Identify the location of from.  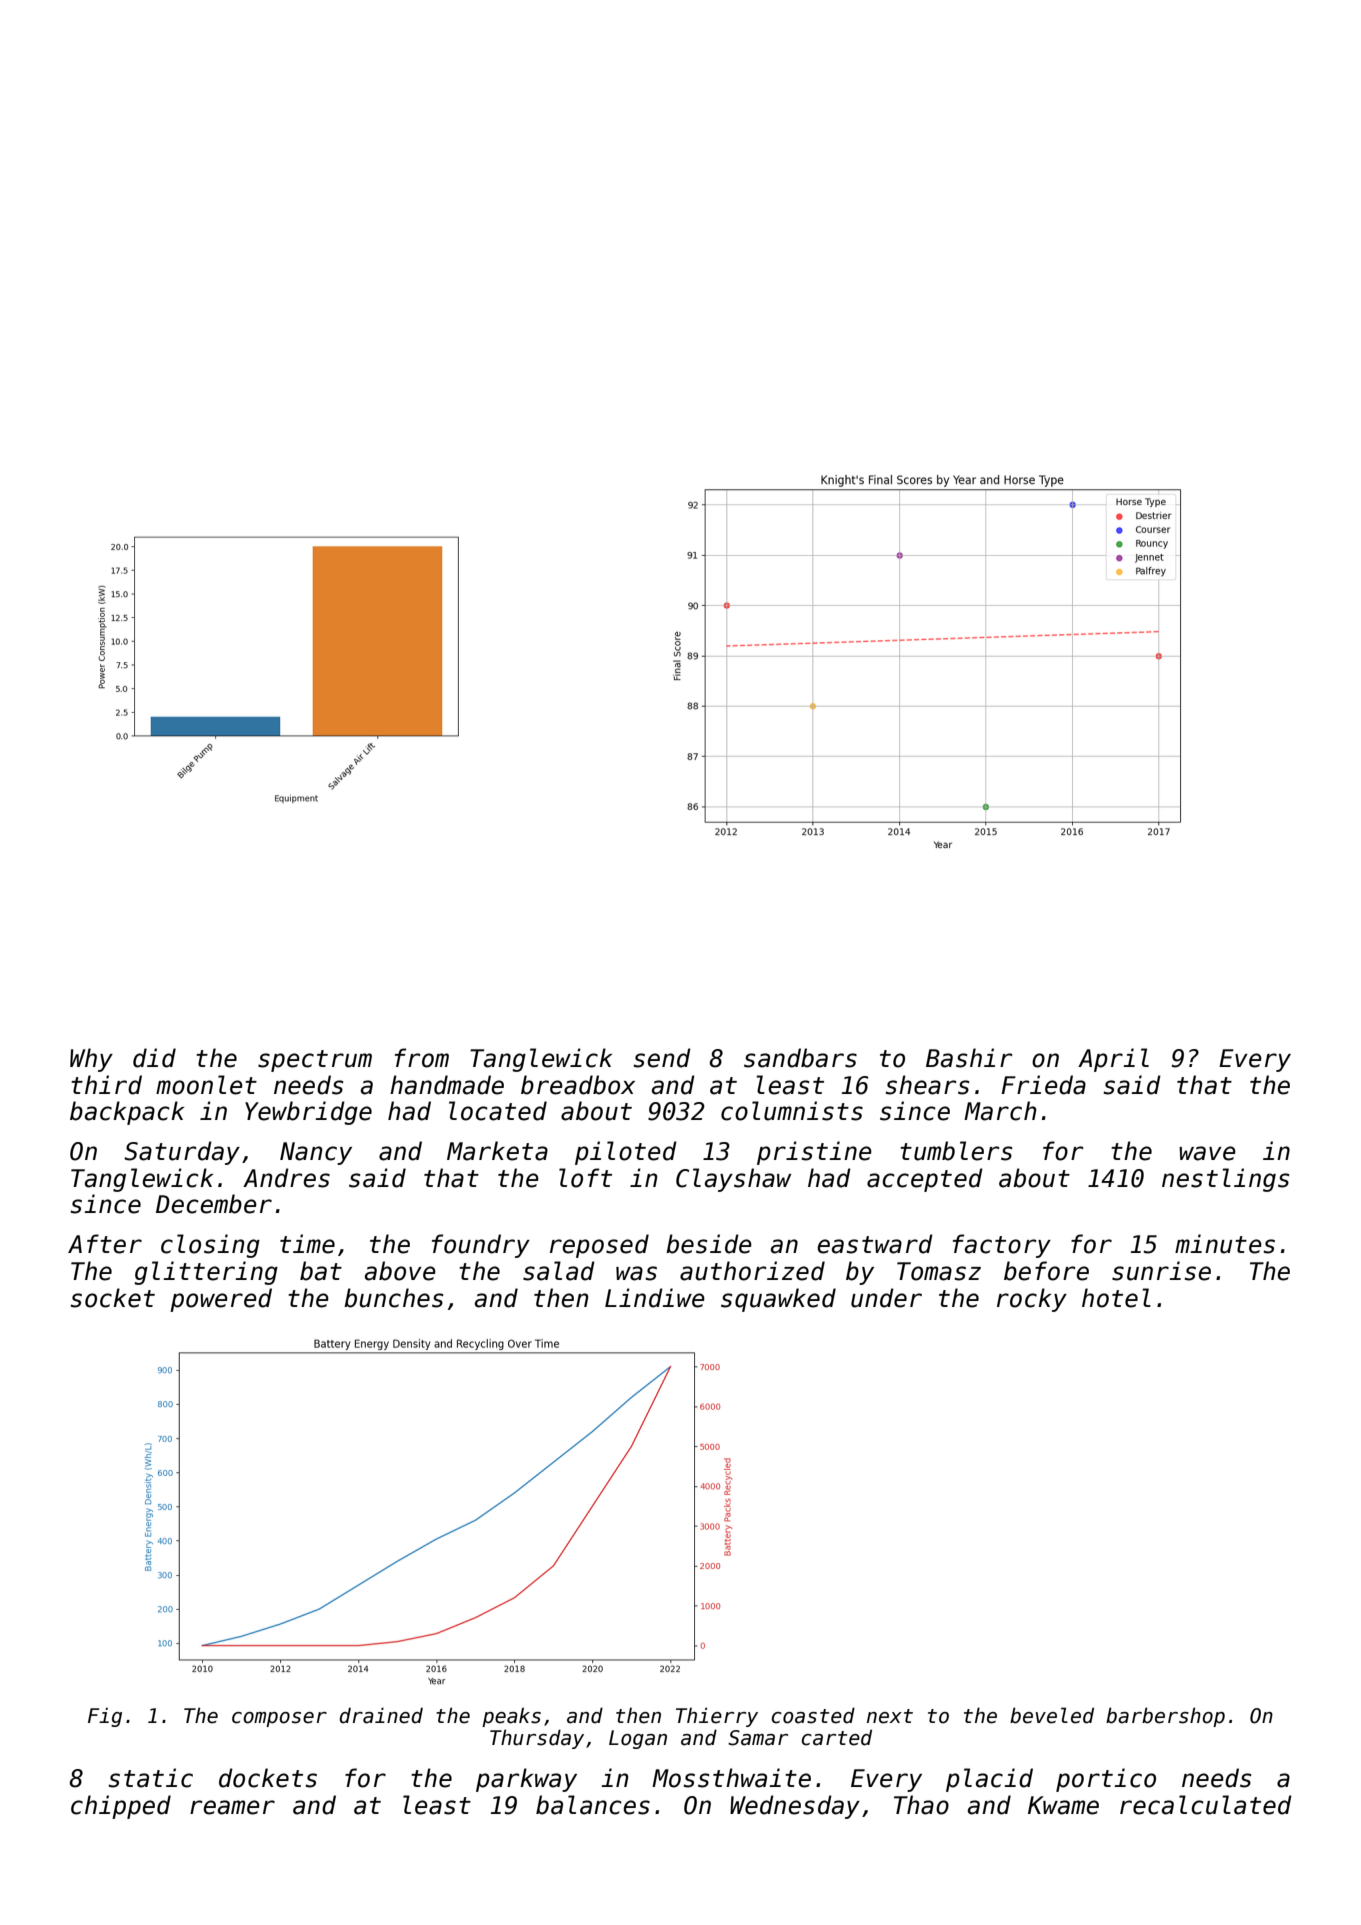
(422, 1058).
